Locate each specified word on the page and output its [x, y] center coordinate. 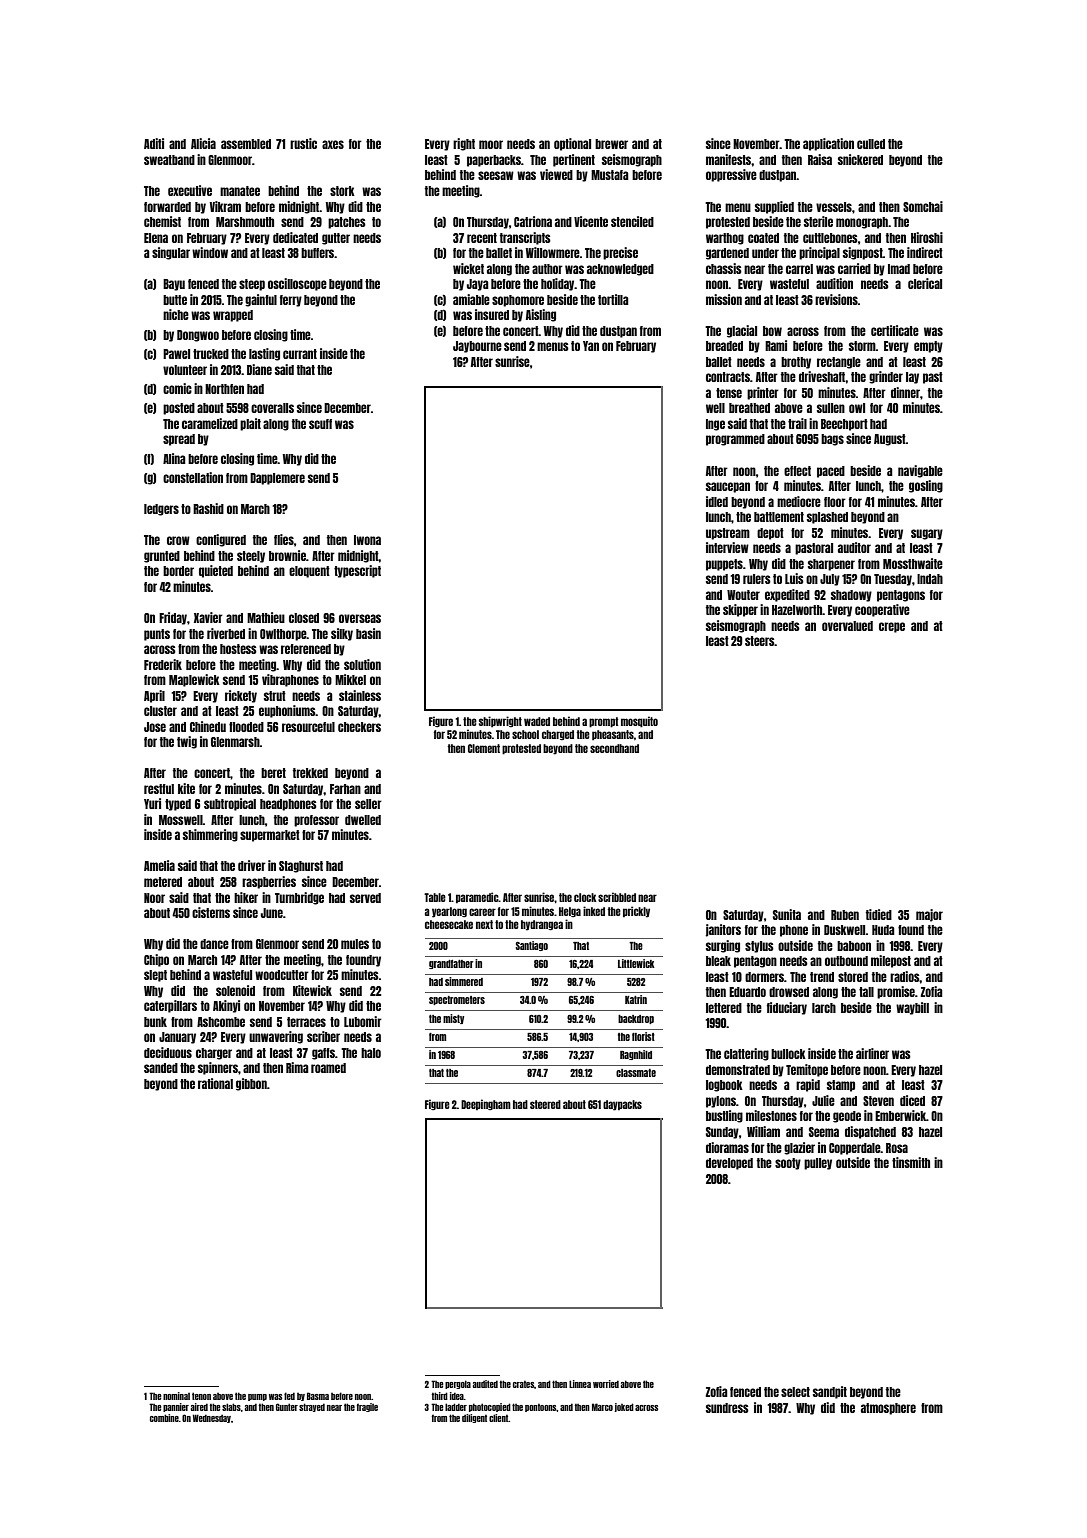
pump [257, 1397]
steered [545, 1104]
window [210, 252]
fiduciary [787, 1008]
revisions [836, 299]
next [484, 924]
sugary [927, 534]
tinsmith [911, 1162]
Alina [174, 458]
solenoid [235, 990]
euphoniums [287, 711]
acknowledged [620, 270]
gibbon [251, 1084]
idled [717, 501]
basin [368, 633]
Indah [930, 579]
